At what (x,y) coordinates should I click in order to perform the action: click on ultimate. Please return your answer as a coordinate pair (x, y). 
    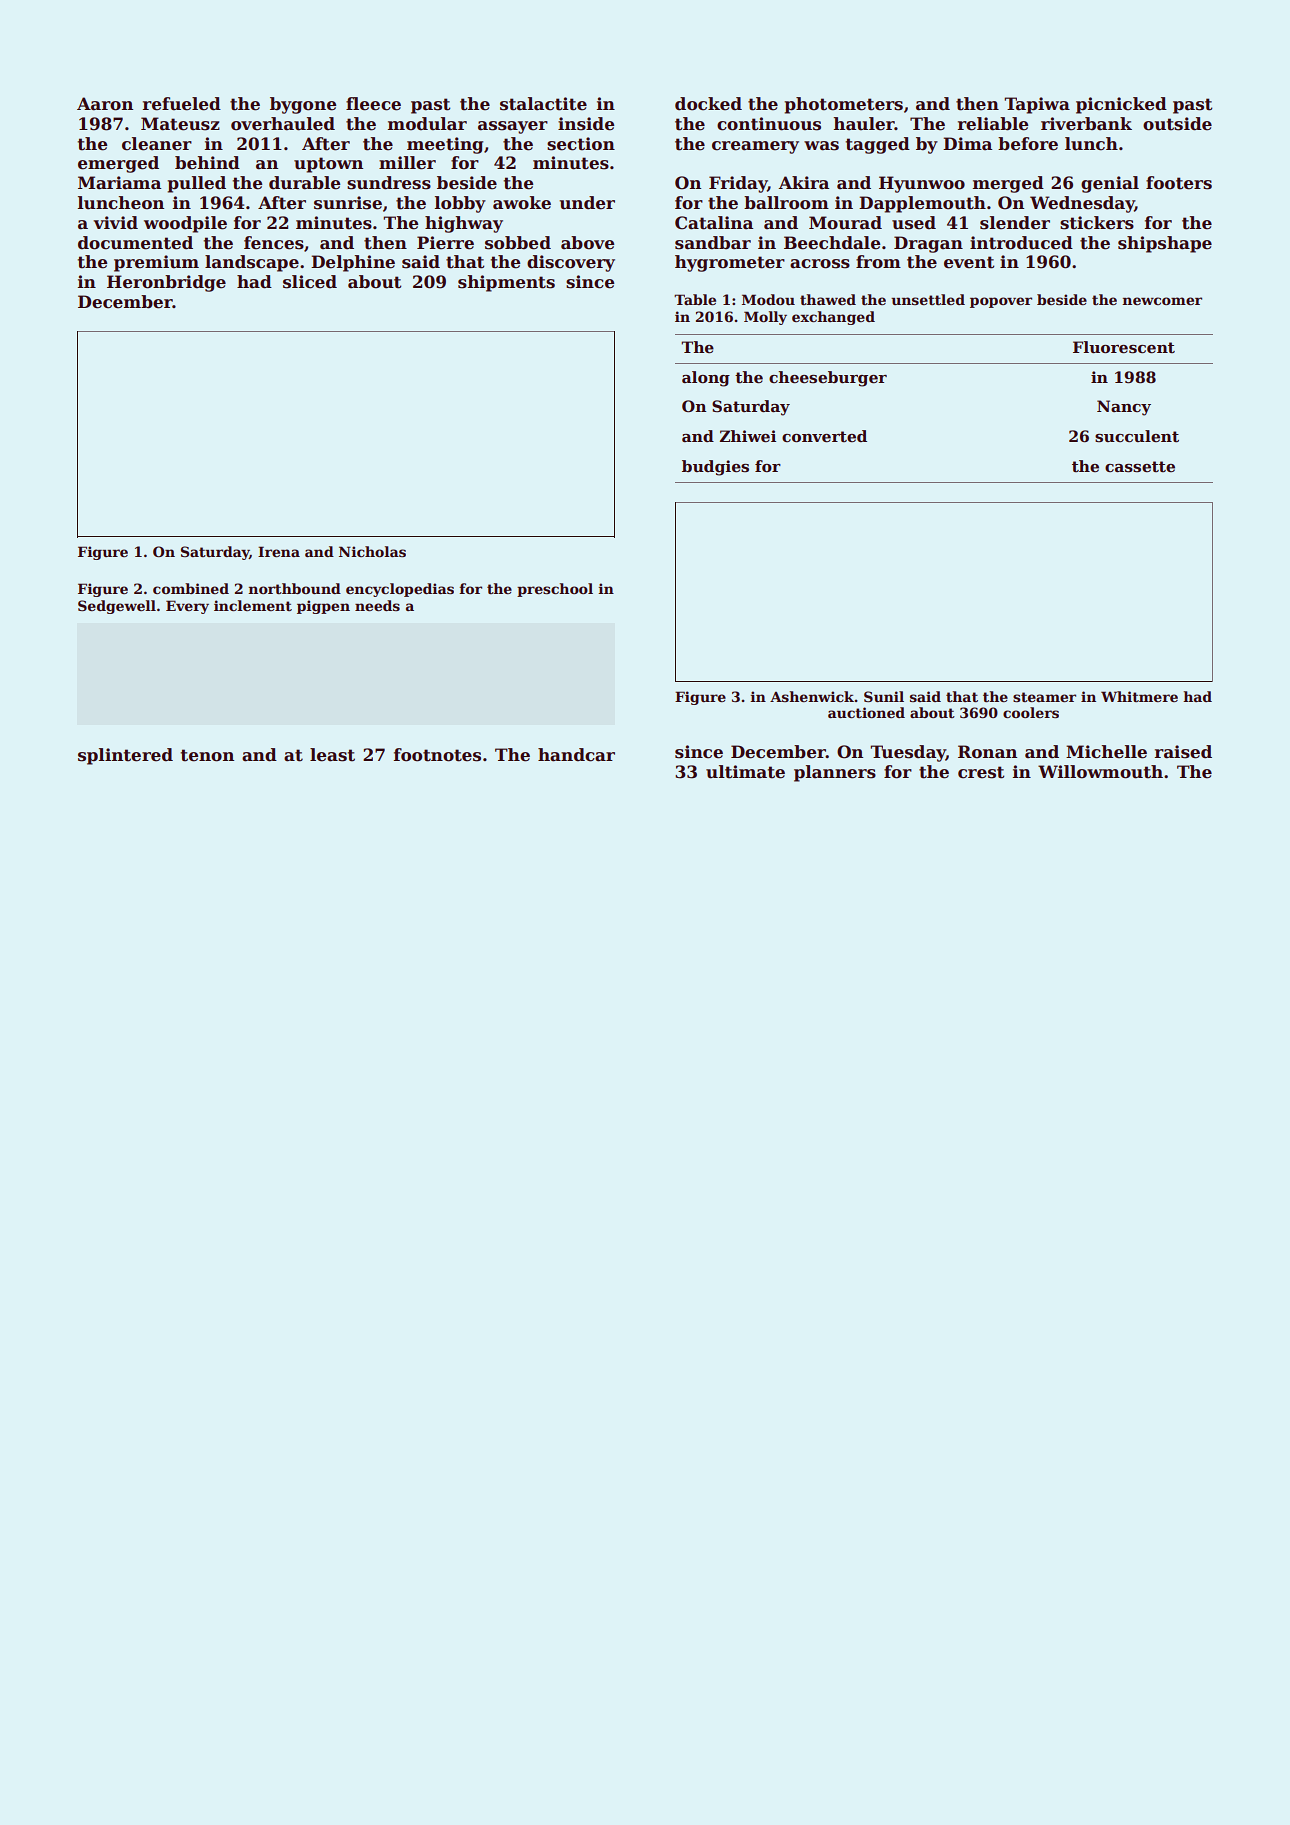
    Looking at the image, I should click on (745, 772).
